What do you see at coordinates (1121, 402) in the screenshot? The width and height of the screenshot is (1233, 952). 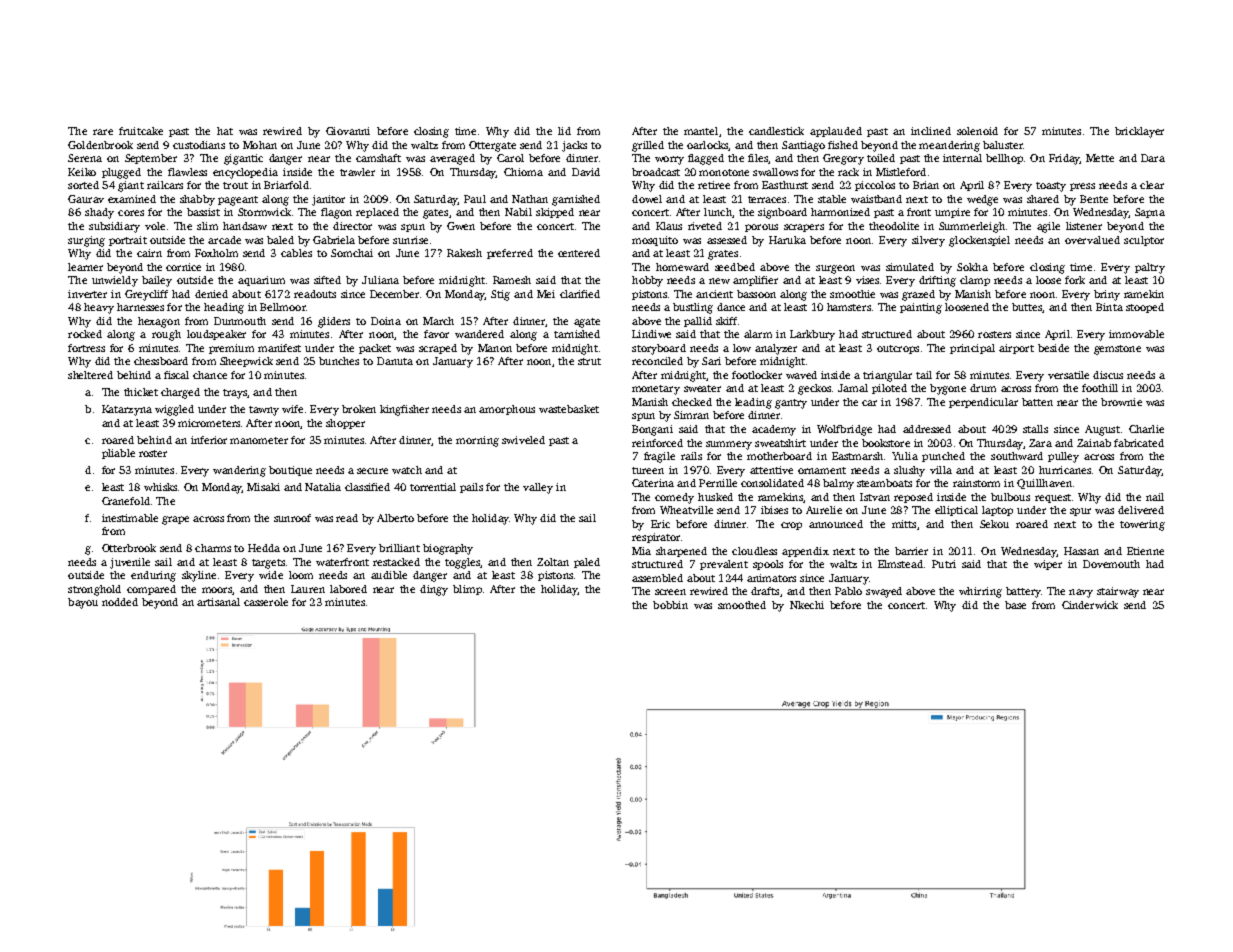 I see `brownie` at bounding box center [1121, 402].
